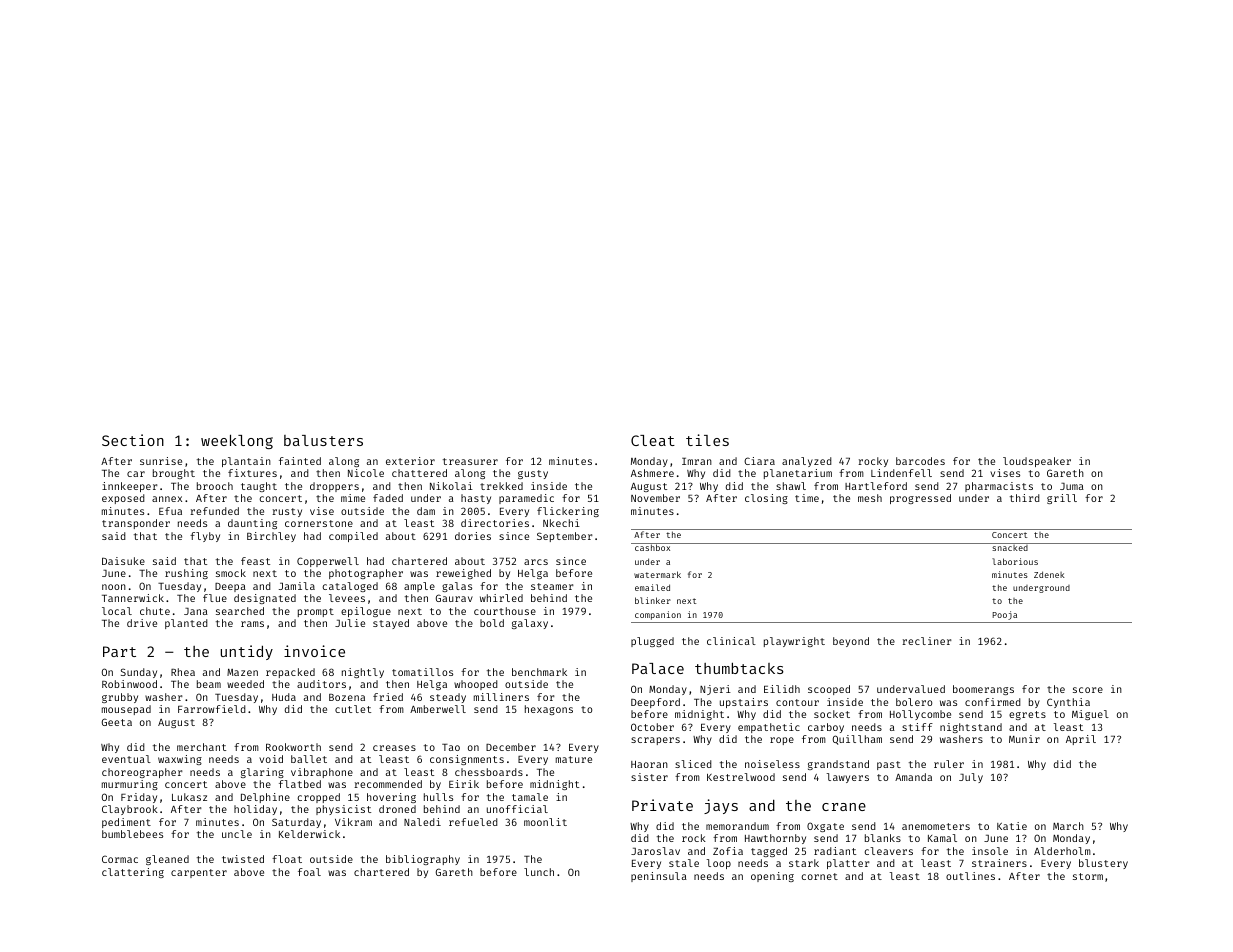 This image has height=952, width=1233. Describe the element at coordinates (457, 587) in the image. I see `galas` at that location.
